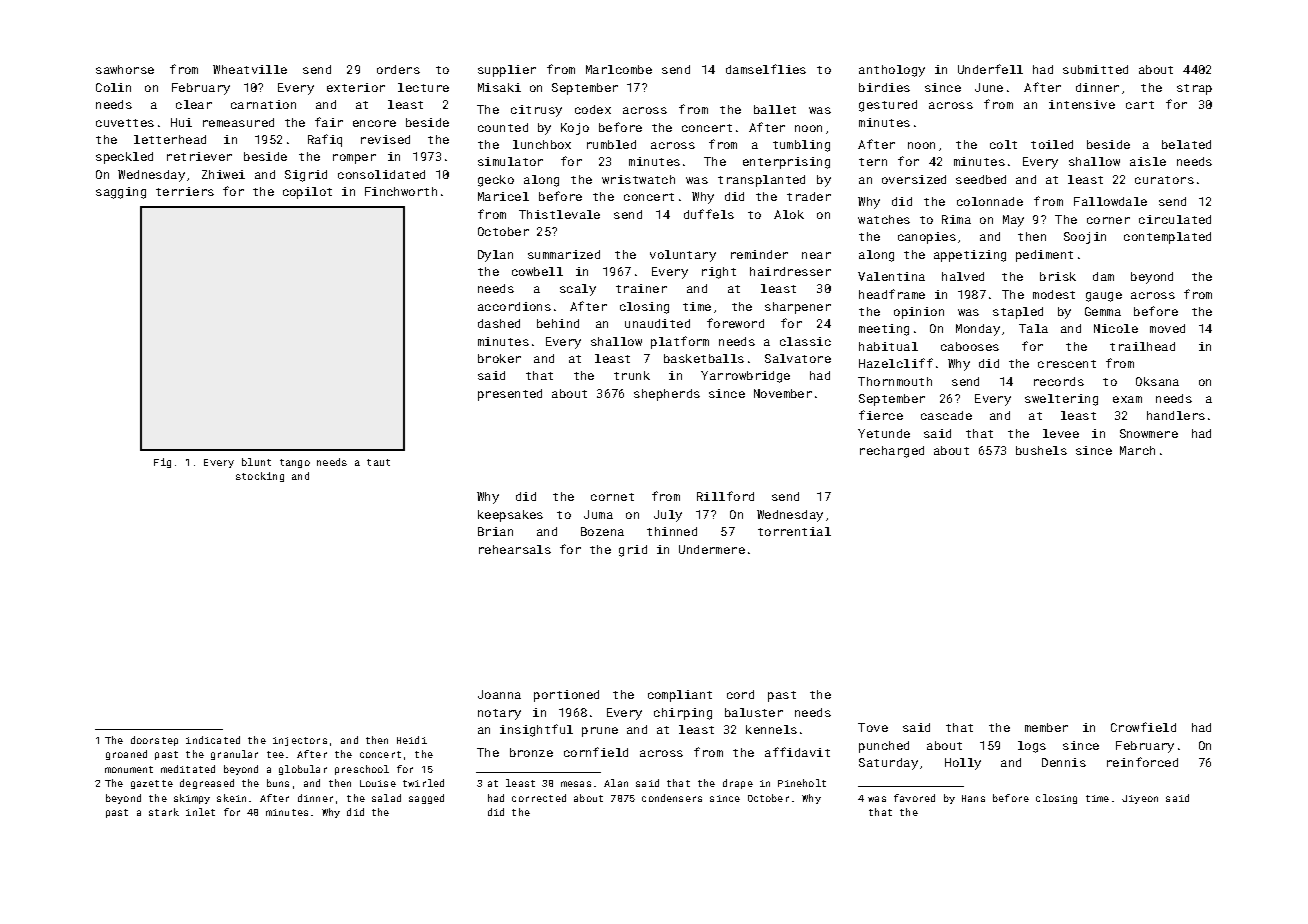 The width and height of the screenshot is (1308, 924). What do you see at coordinates (1176, 415) in the screenshot?
I see `handlers` at bounding box center [1176, 415].
